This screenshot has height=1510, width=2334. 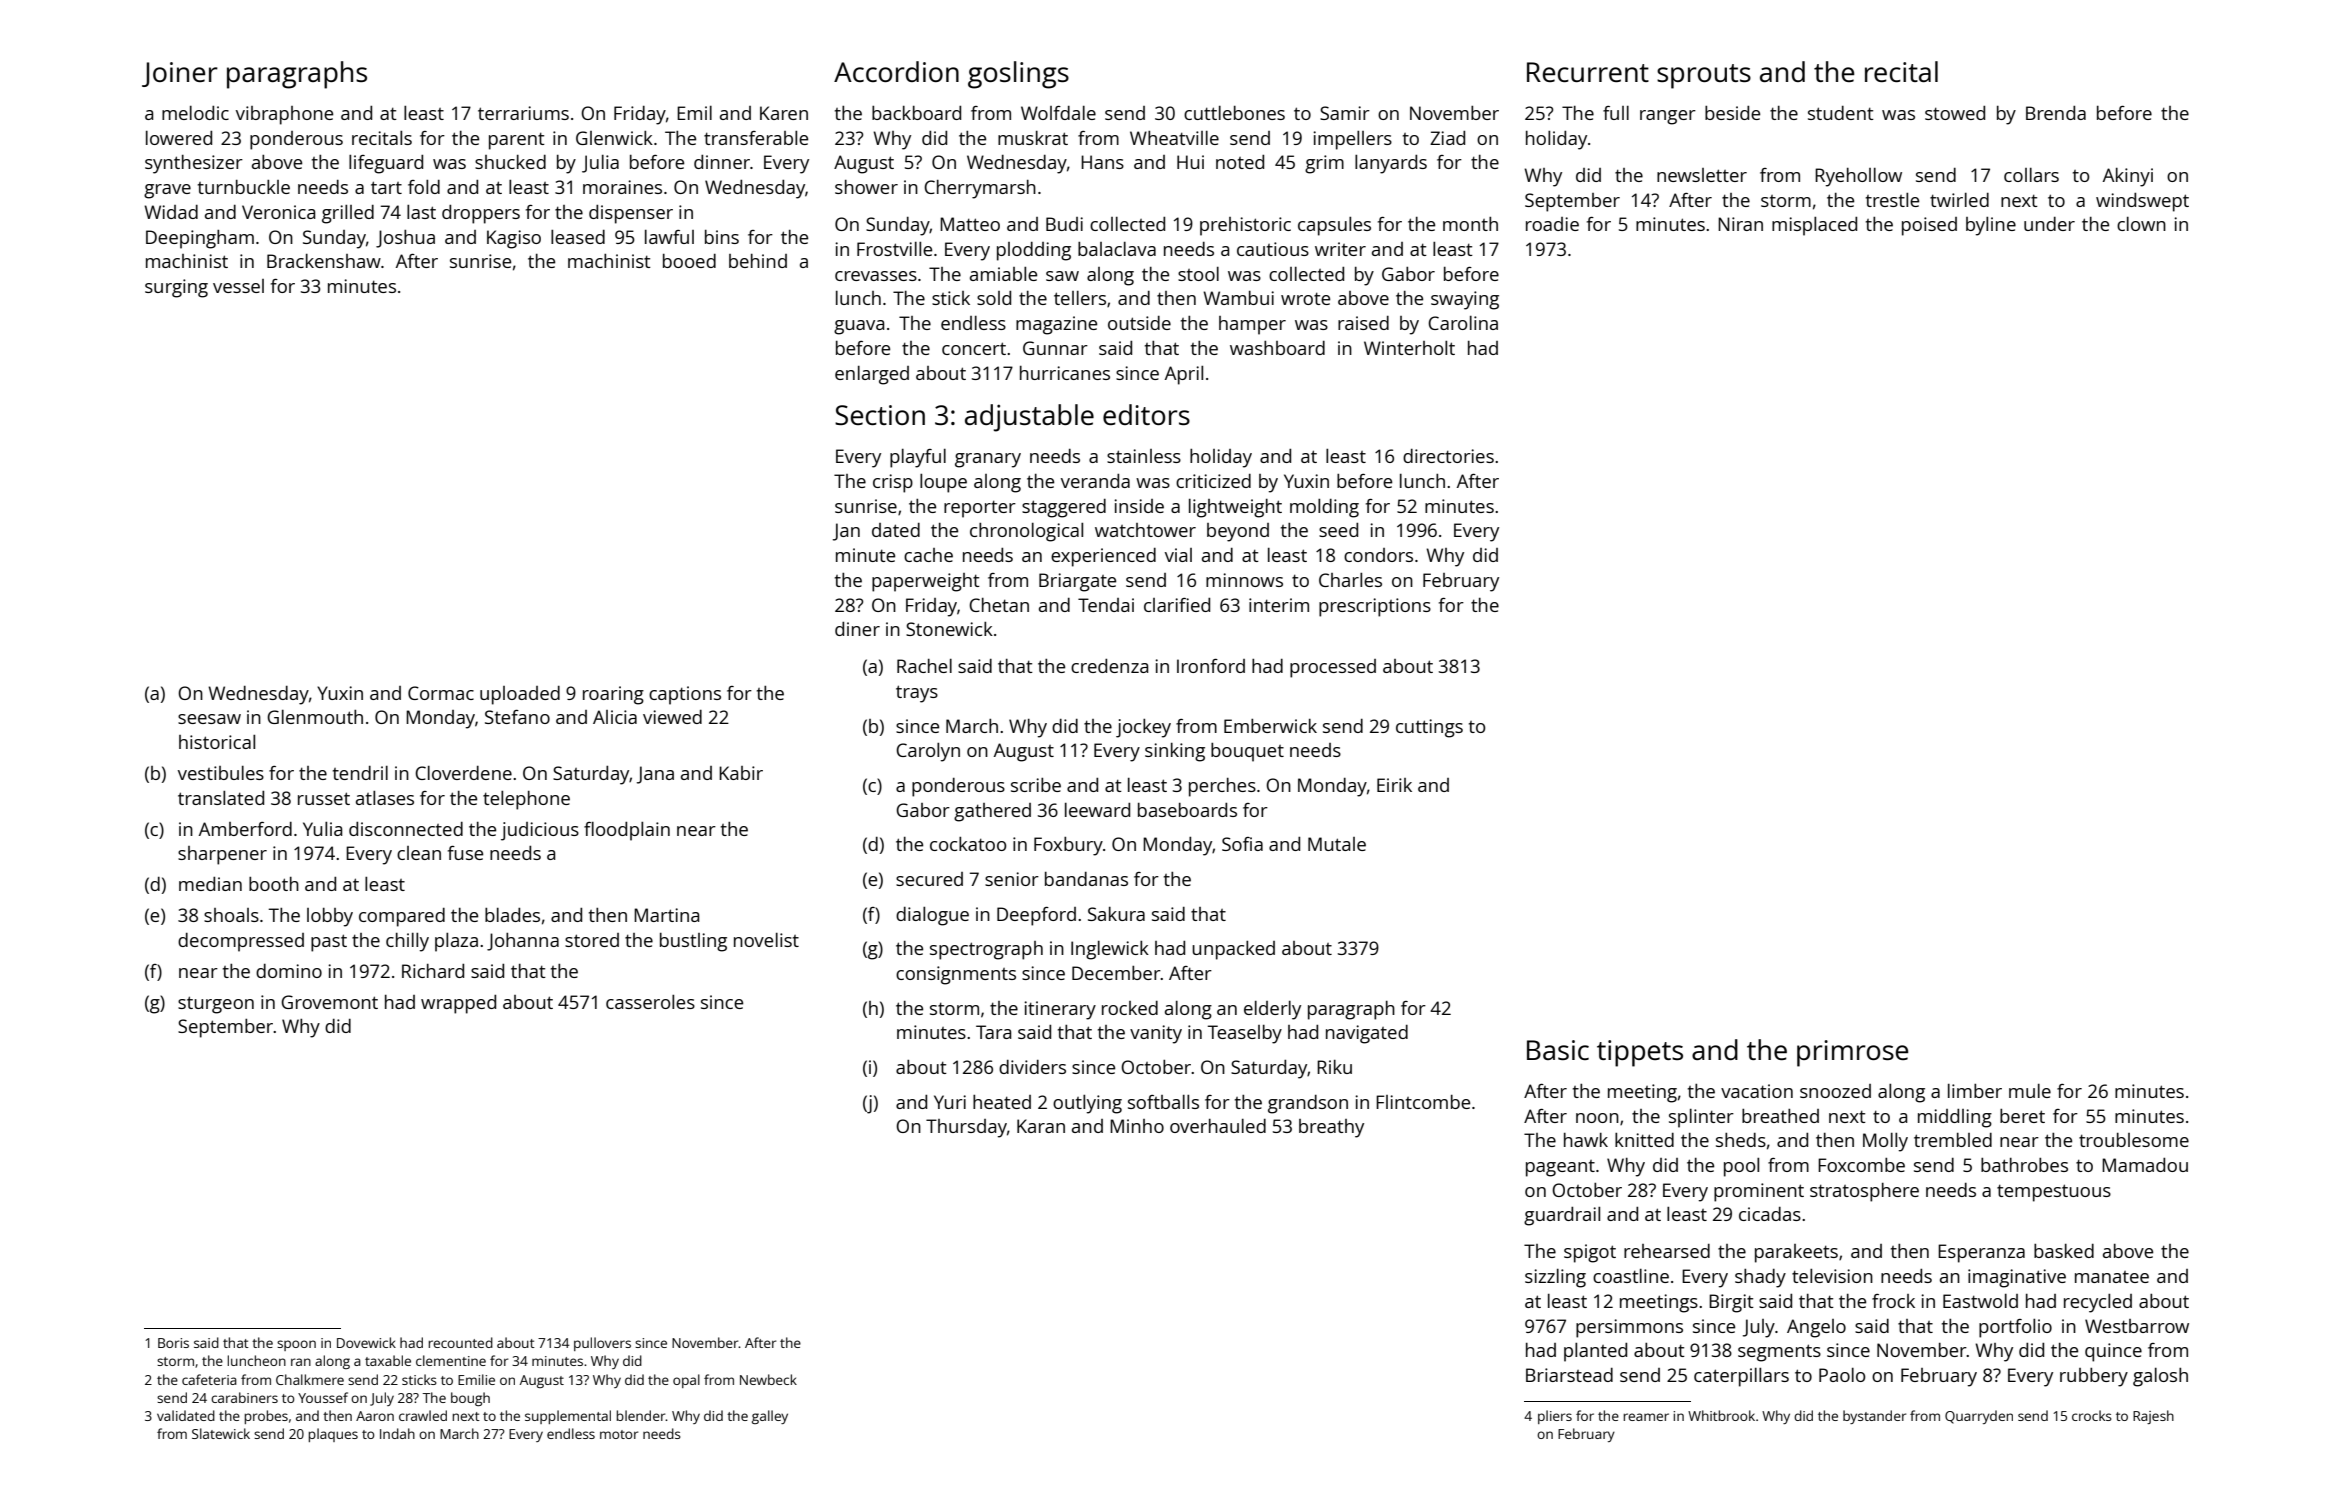 I want to click on turnbuckle, so click(x=244, y=187).
